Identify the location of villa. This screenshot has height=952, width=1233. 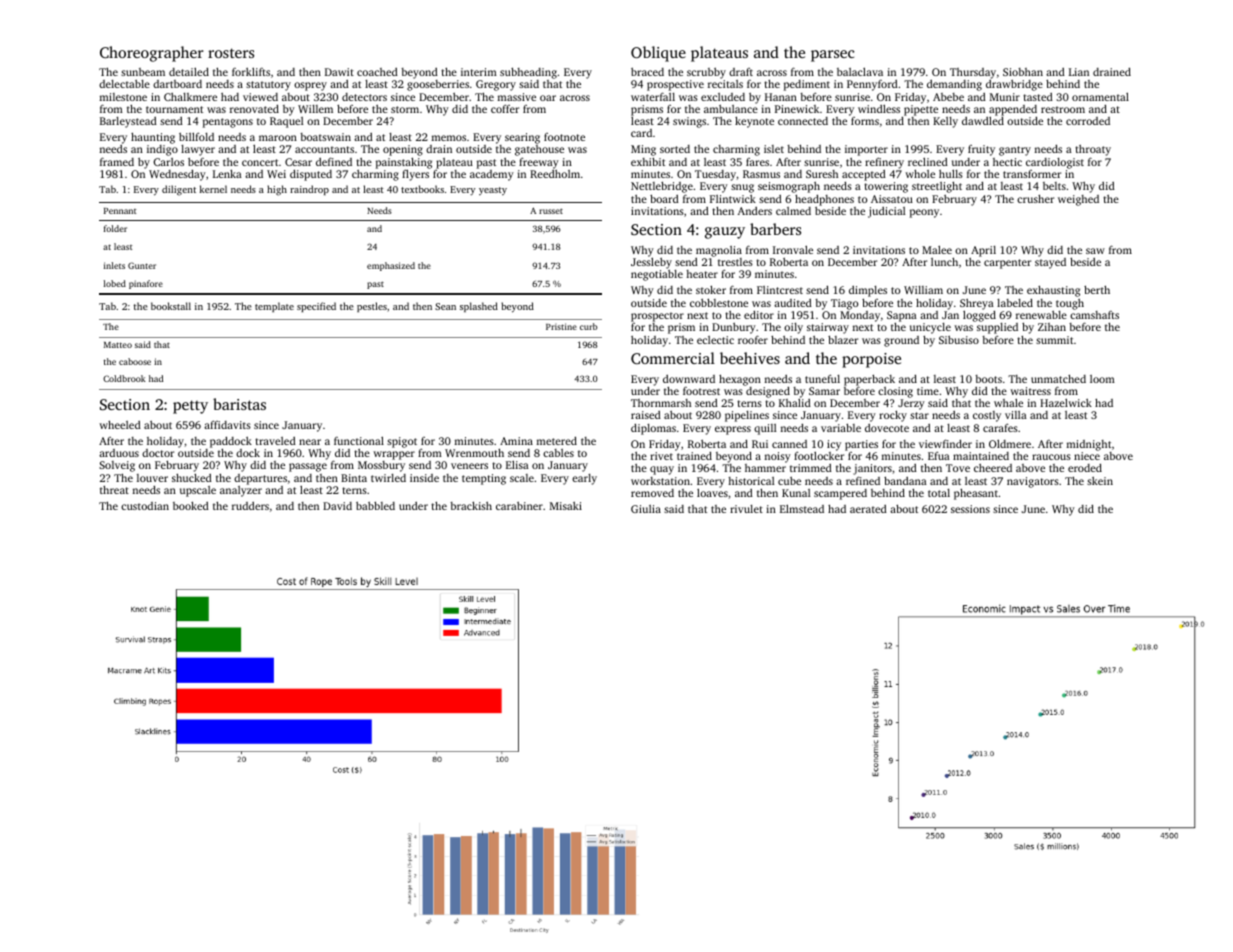
(1016, 415).
